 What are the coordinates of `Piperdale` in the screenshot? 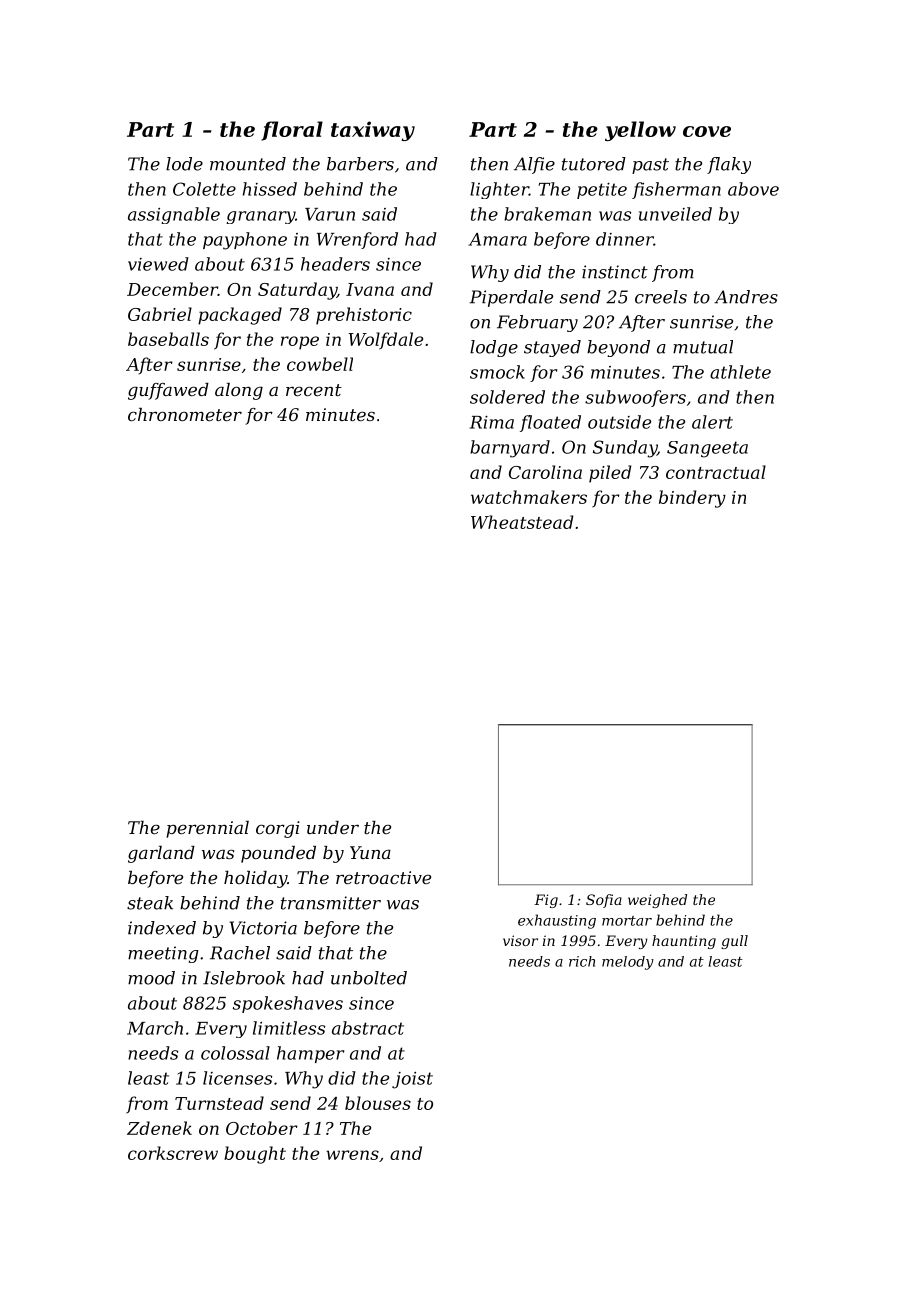 It's located at (511, 298).
